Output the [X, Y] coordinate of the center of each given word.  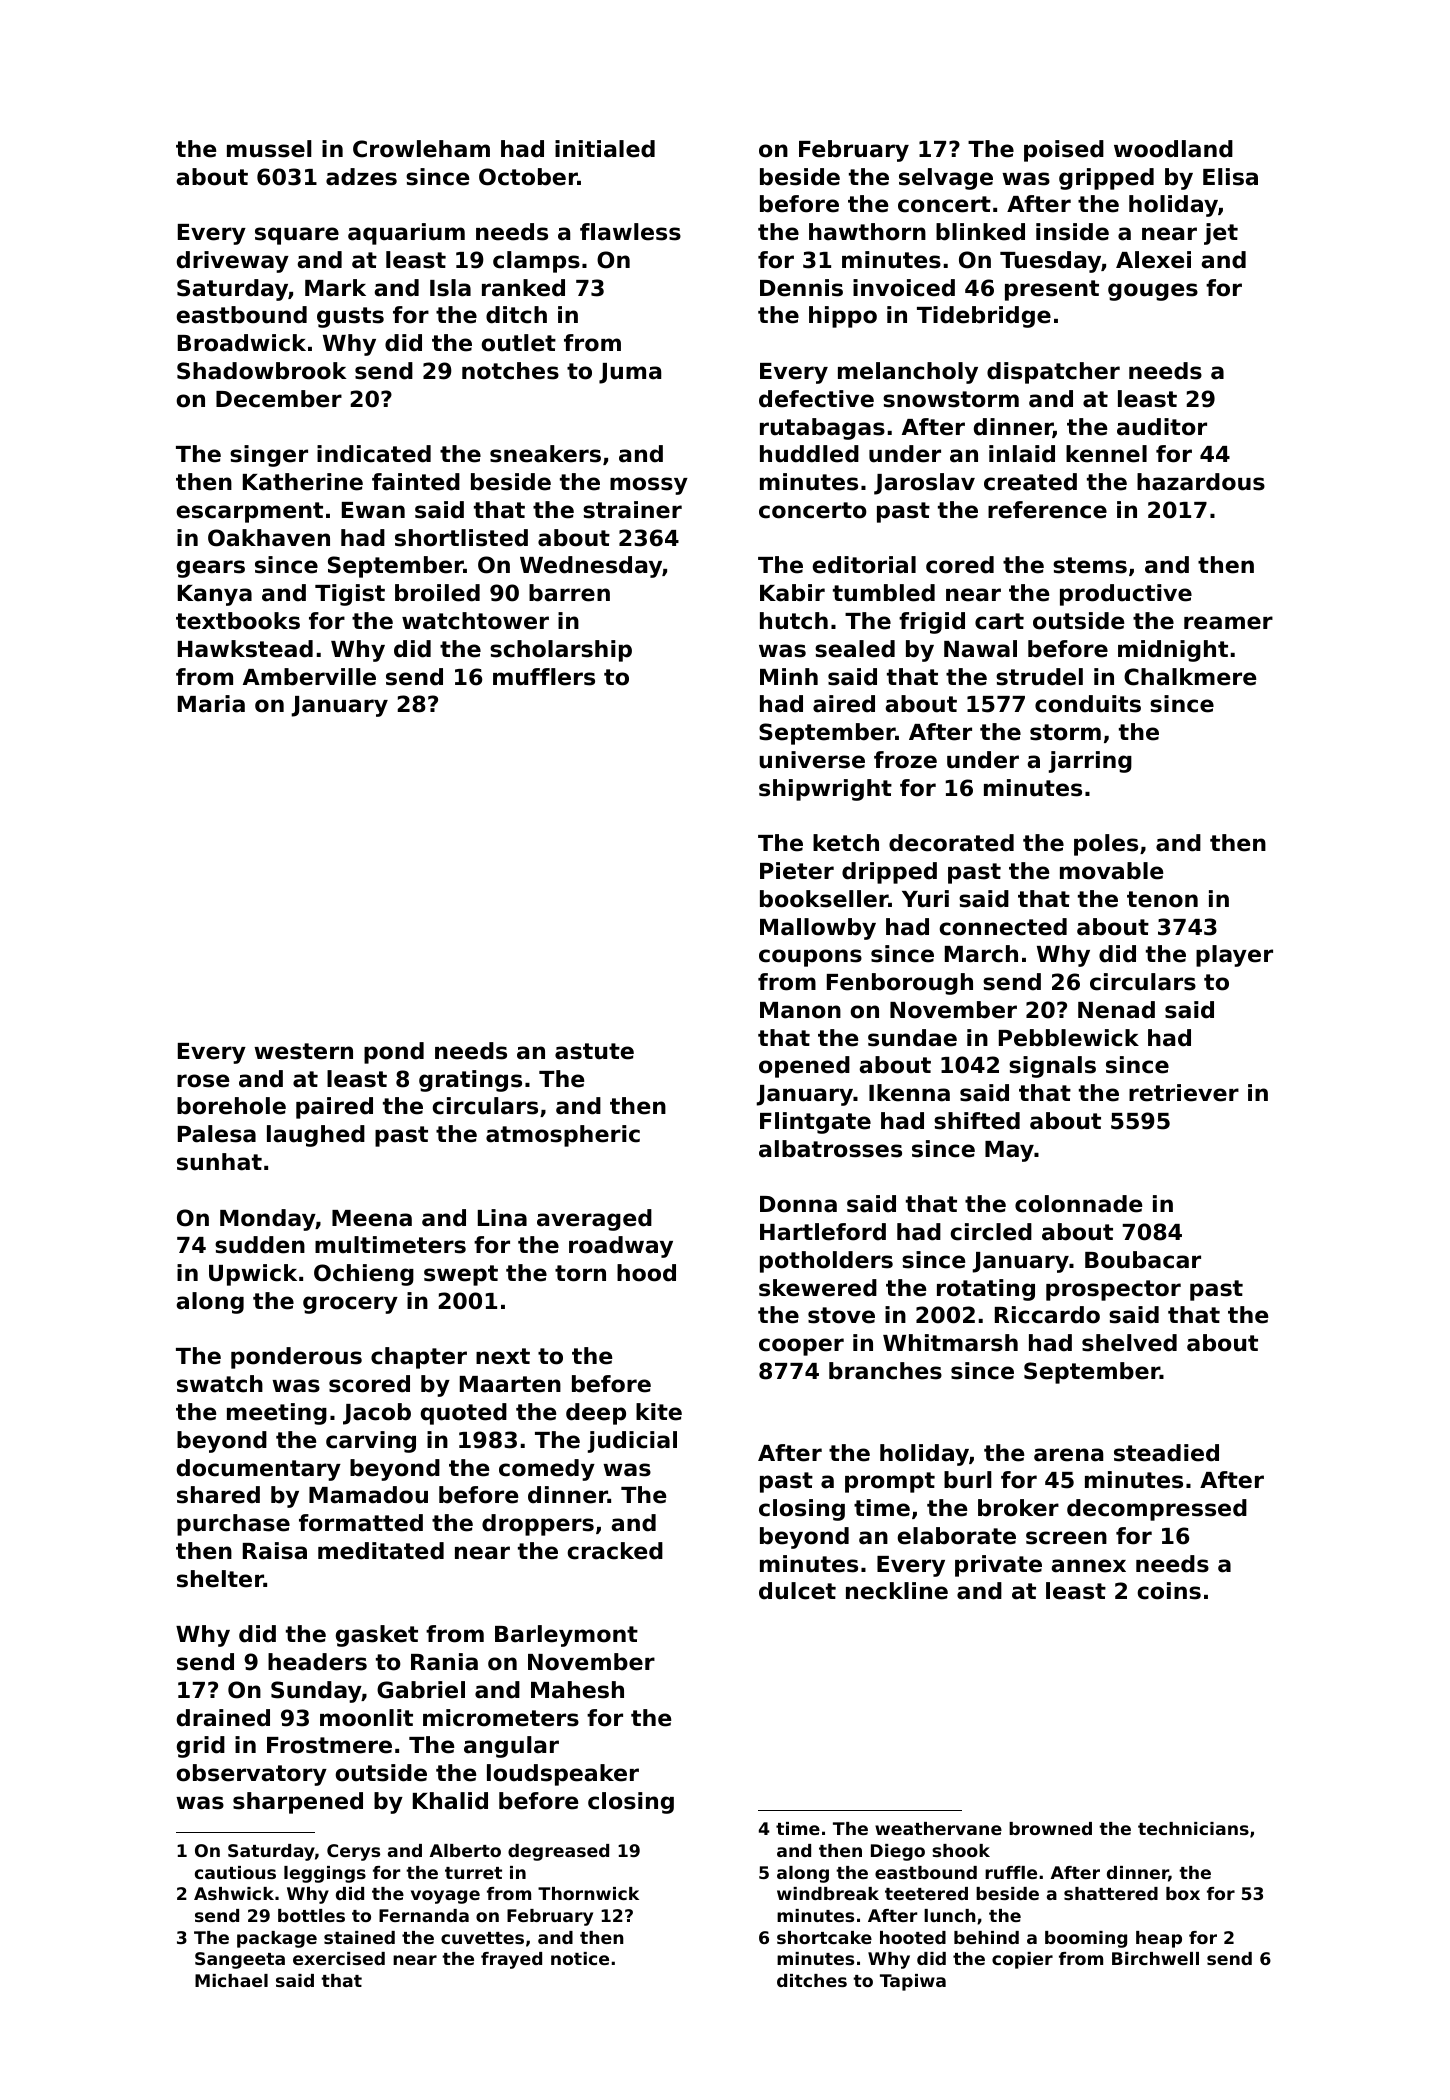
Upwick [253, 1275]
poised [1064, 151]
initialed [605, 149]
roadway [621, 1247]
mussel [269, 149]
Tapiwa [913, 1982]
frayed [511, 1960]
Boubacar [1143, 1260]
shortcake [824, 1937]
